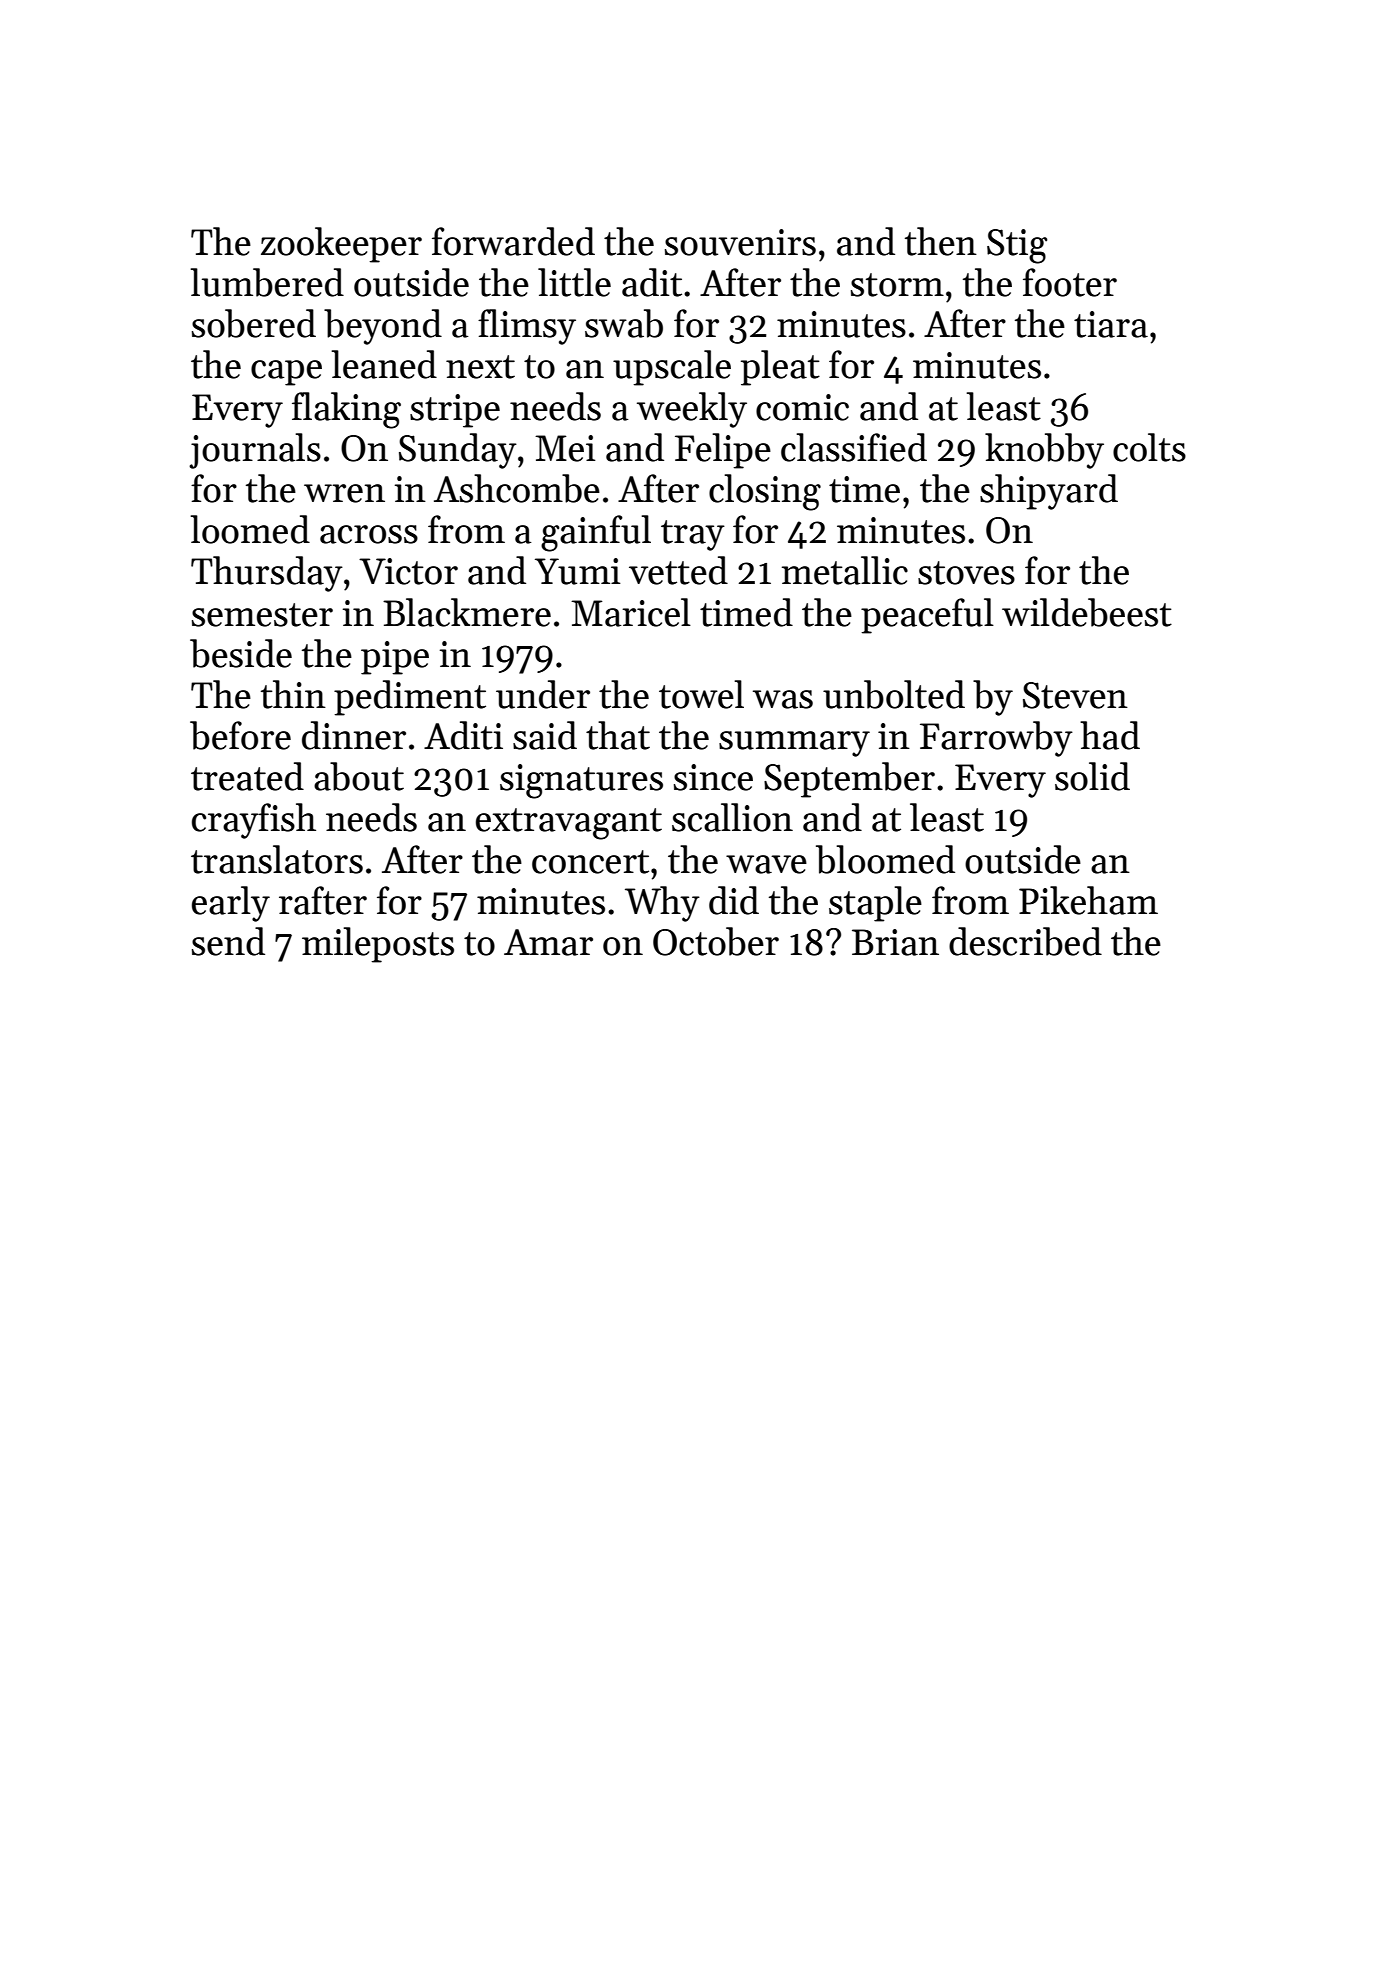  I want to click on that, so click(618, 735).
